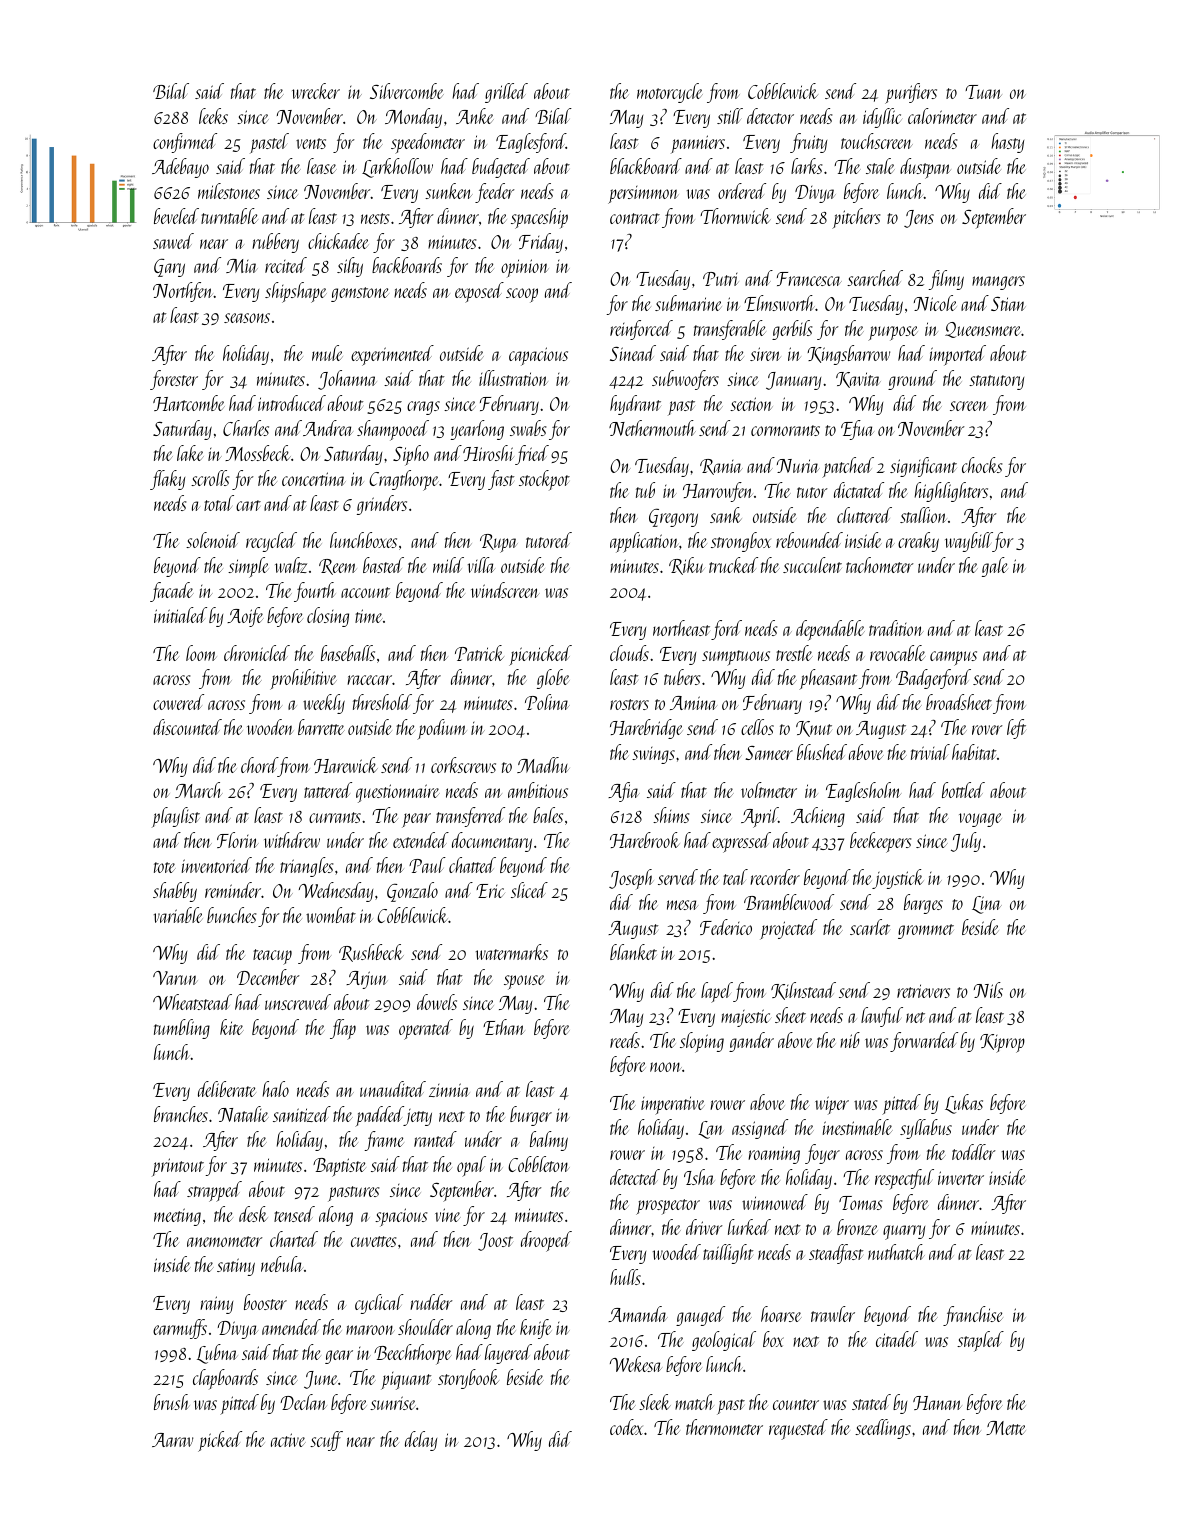  Describe the element at coordinates (923, 904) in the image. I see `barges` at that location.
